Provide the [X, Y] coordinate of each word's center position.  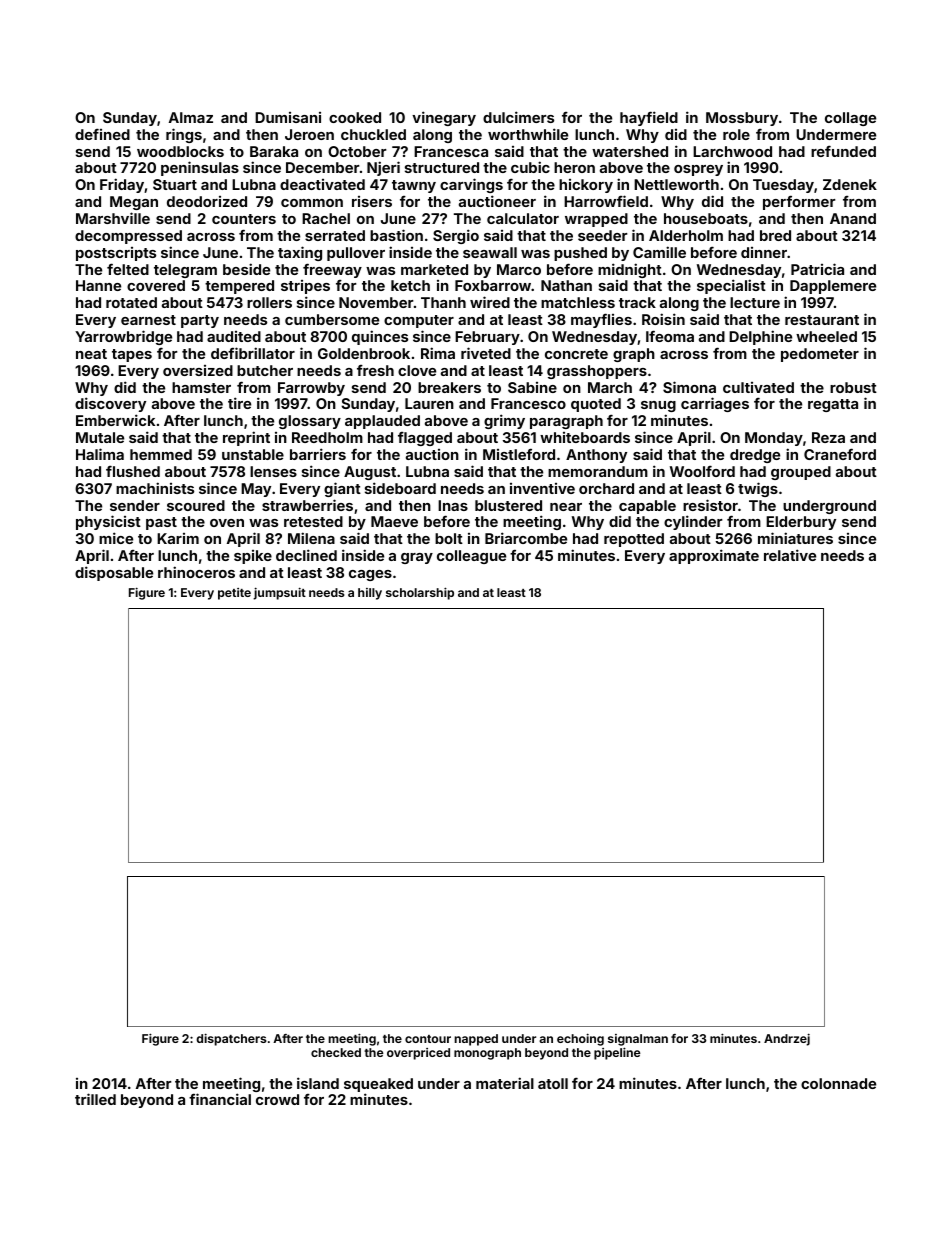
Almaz [191, 117]
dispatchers [231, 1039]
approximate [714, 556]
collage [850, 119]
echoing [580, 1039]
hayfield [649, 118]
